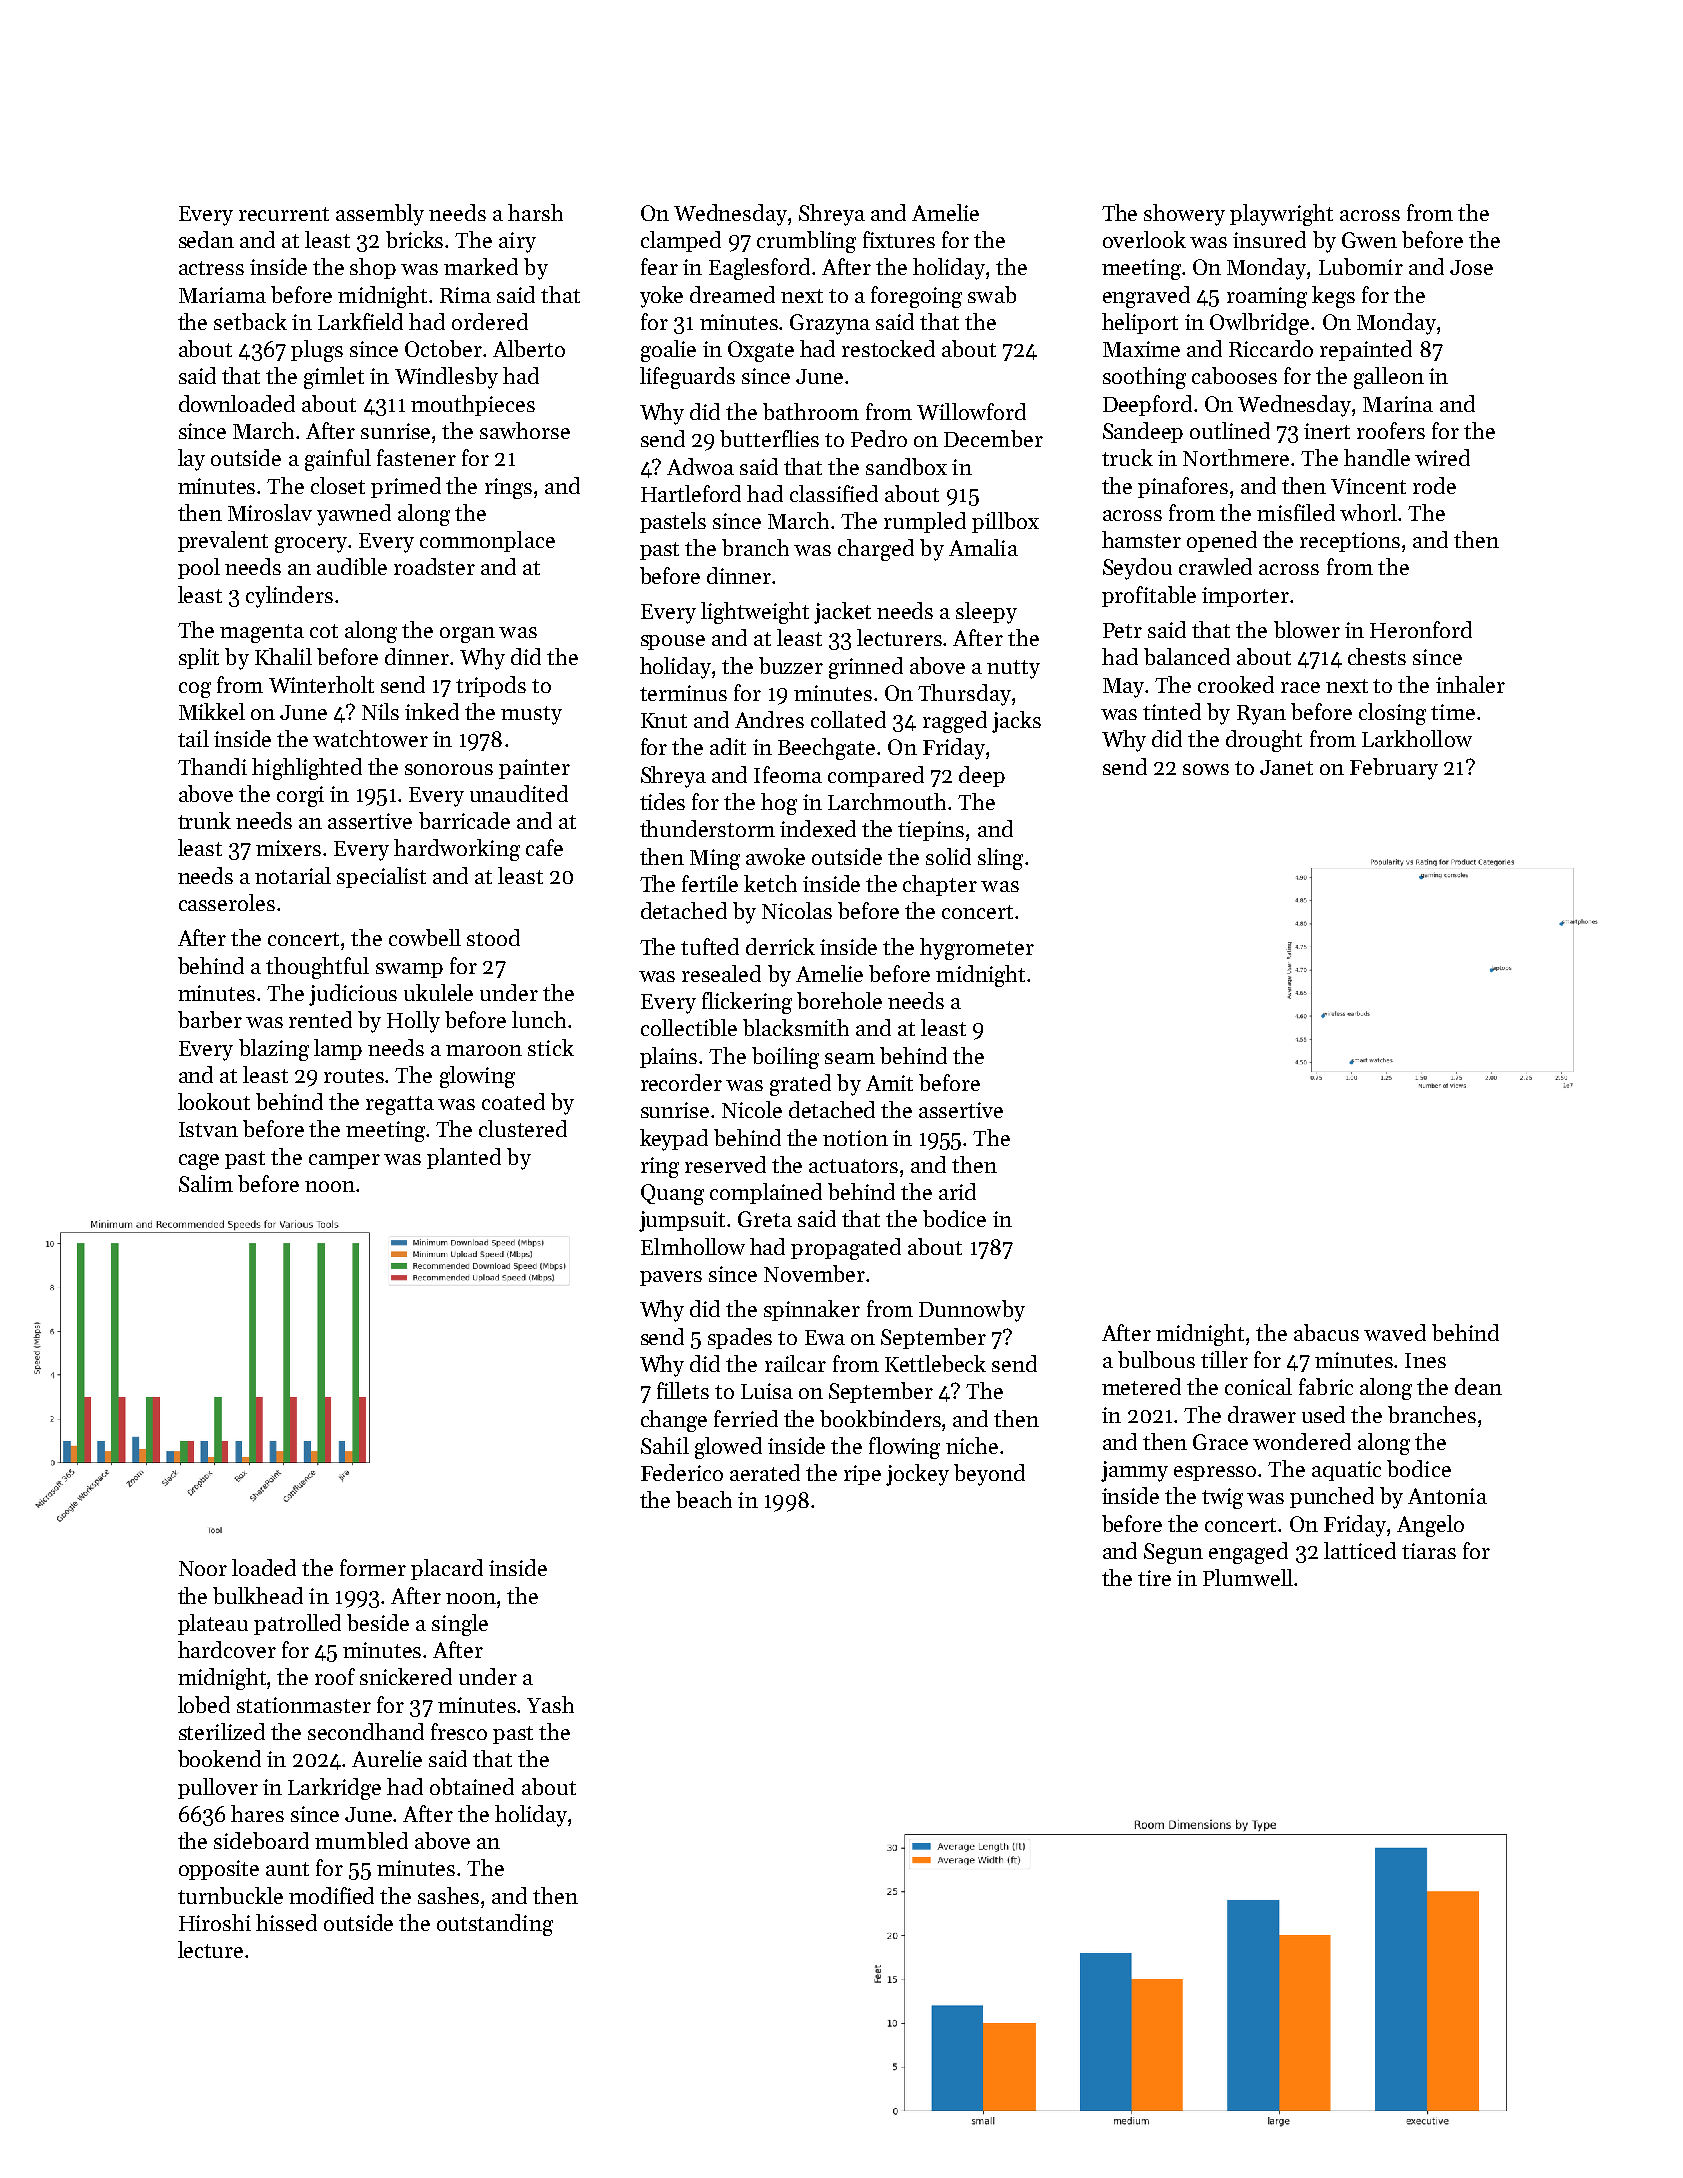 Image resolution: width=1683 pixels, height=2178 pixels. What do you see at coordinates (380, 215) in the document?
I see `assembly` at bounding box center [380, 215].
